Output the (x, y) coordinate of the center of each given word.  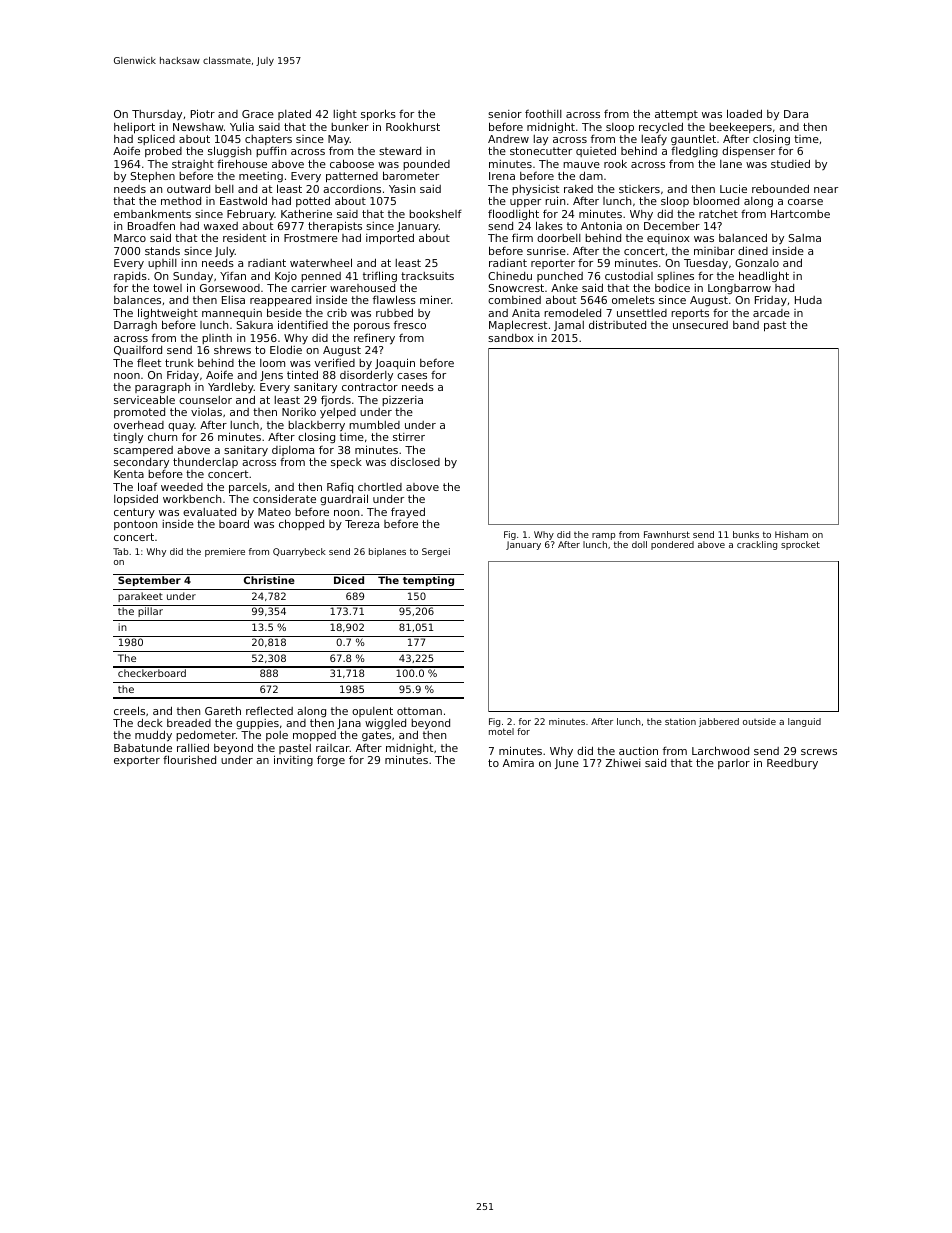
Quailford (138, 350)
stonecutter (541, 151)
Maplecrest (518, 325)
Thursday (157, 115)
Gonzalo (757, 263)
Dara (796, 114)
